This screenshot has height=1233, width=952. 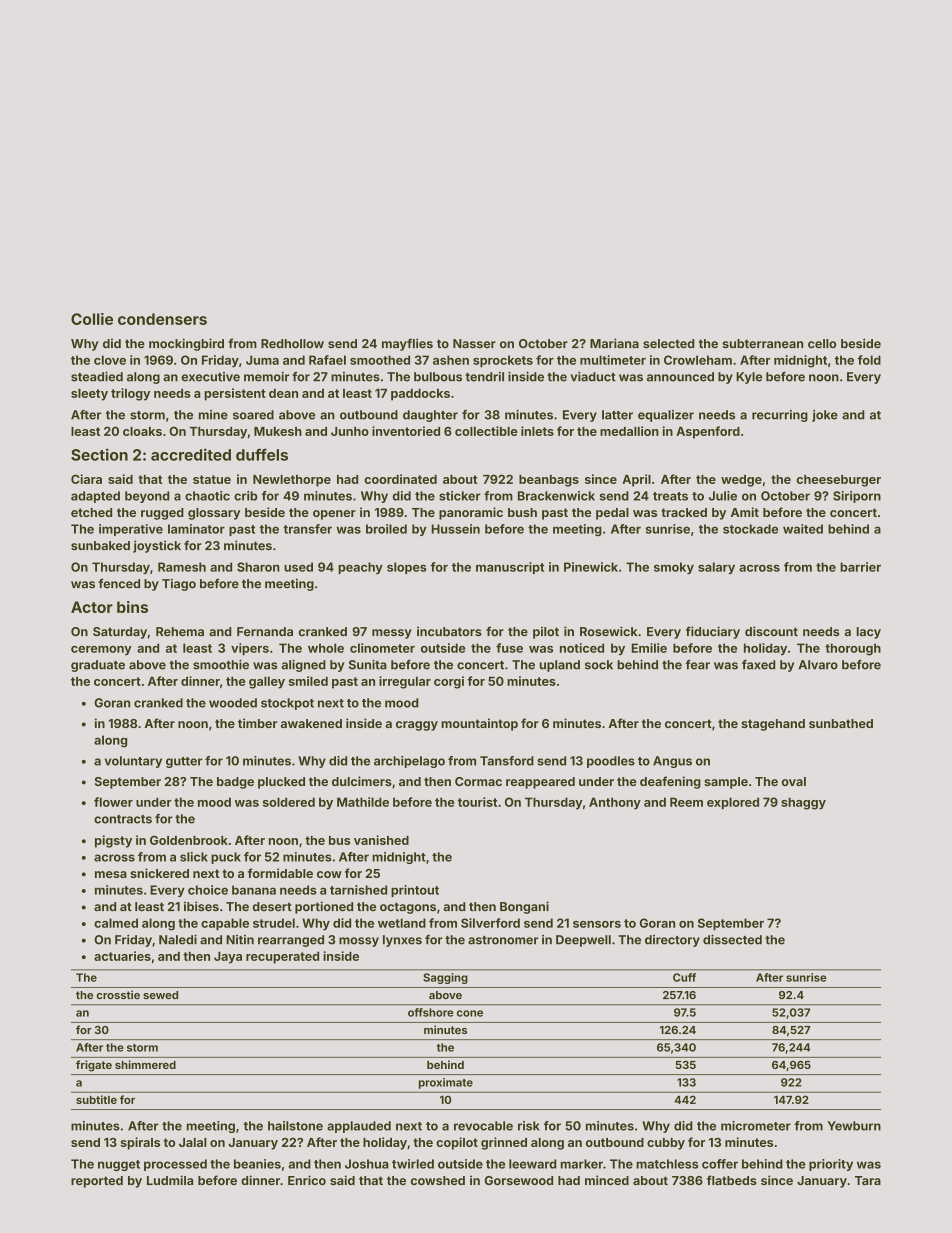 I want to click on collectible, so click(x=486, y=431).
